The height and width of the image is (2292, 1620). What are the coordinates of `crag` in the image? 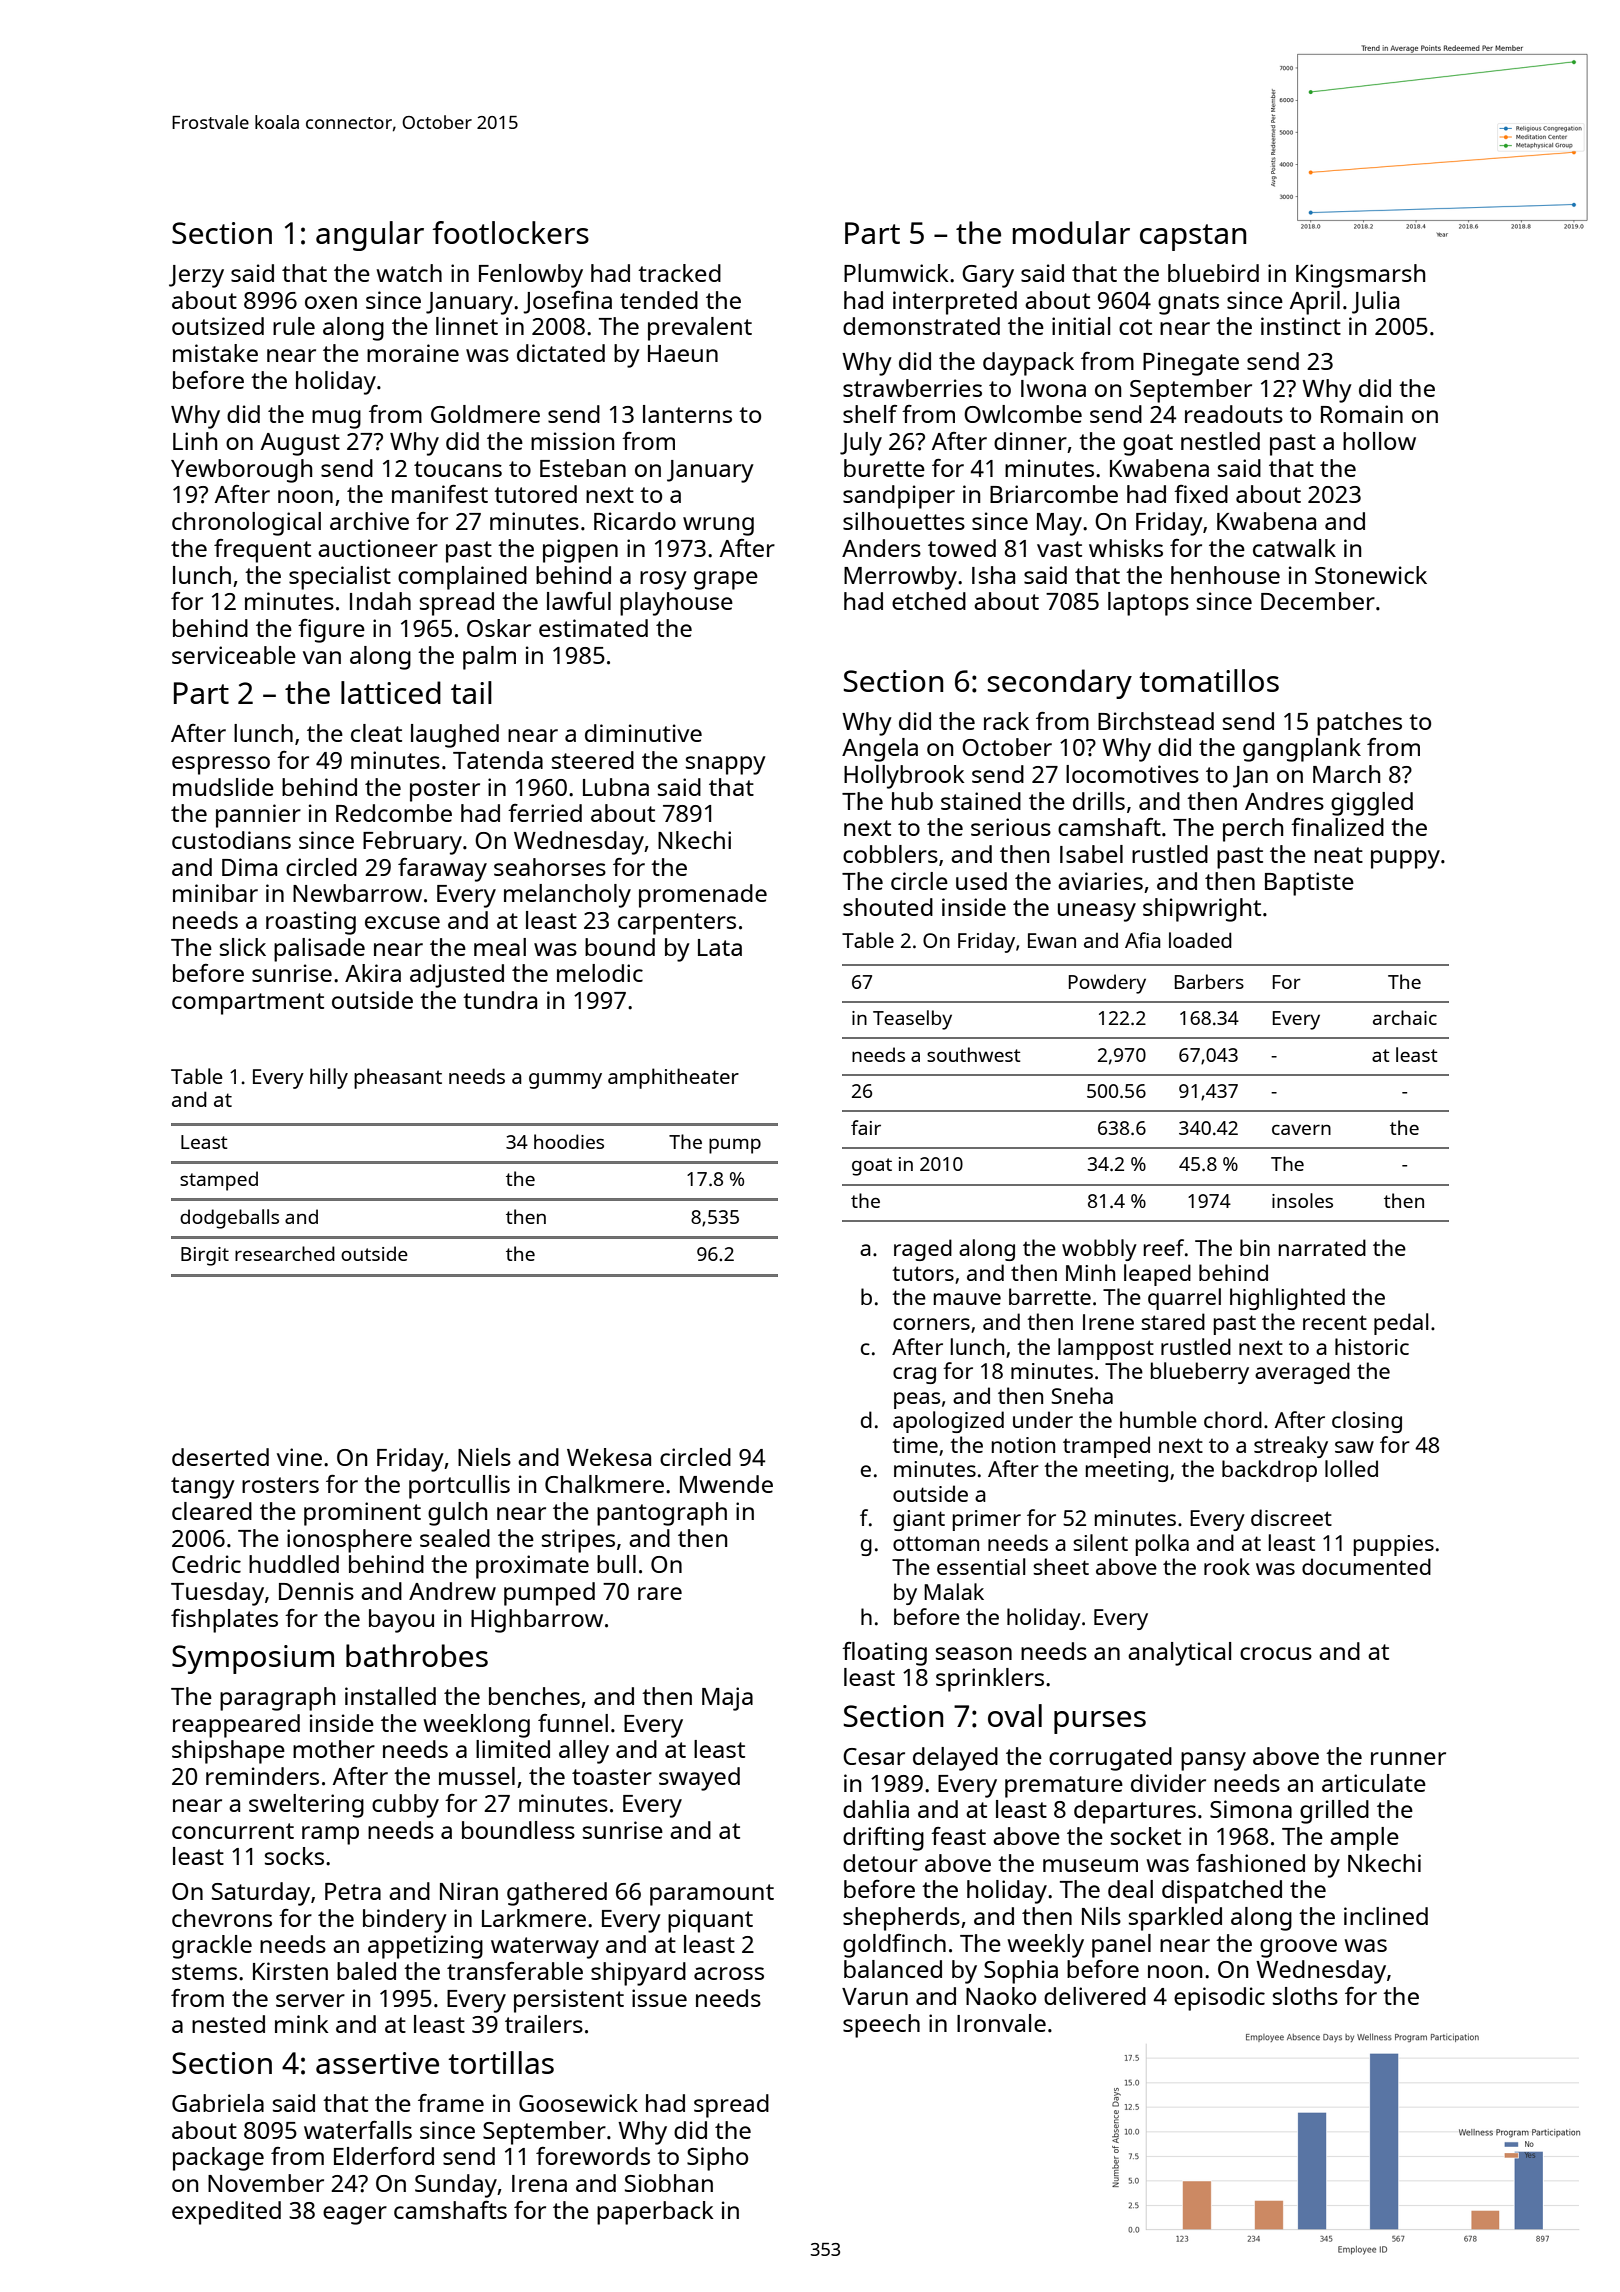 It's located at (914, 1375).
